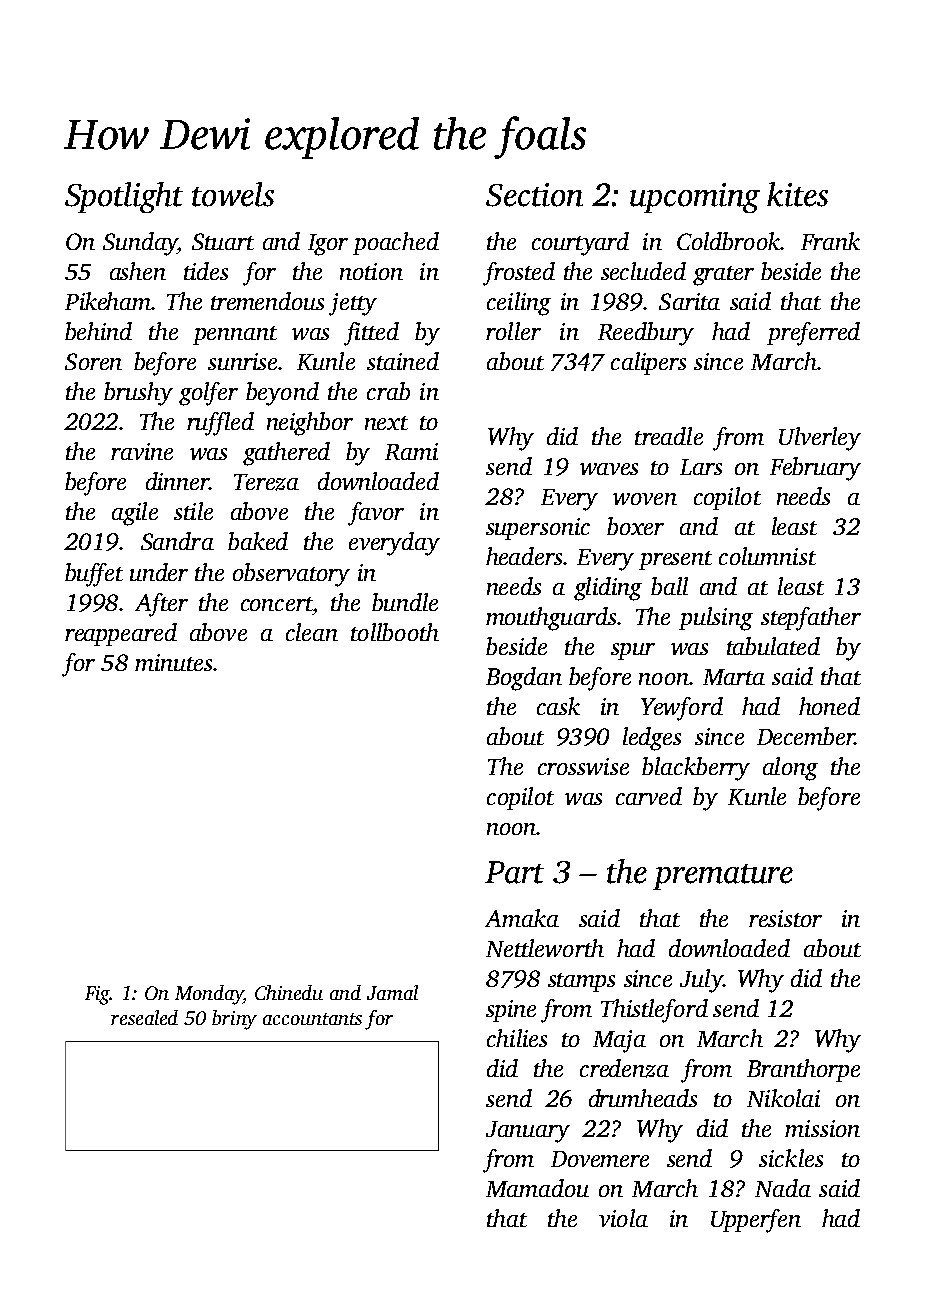 The image size is (925, 1312). I want to click on resealed, so click(144, 1017).
